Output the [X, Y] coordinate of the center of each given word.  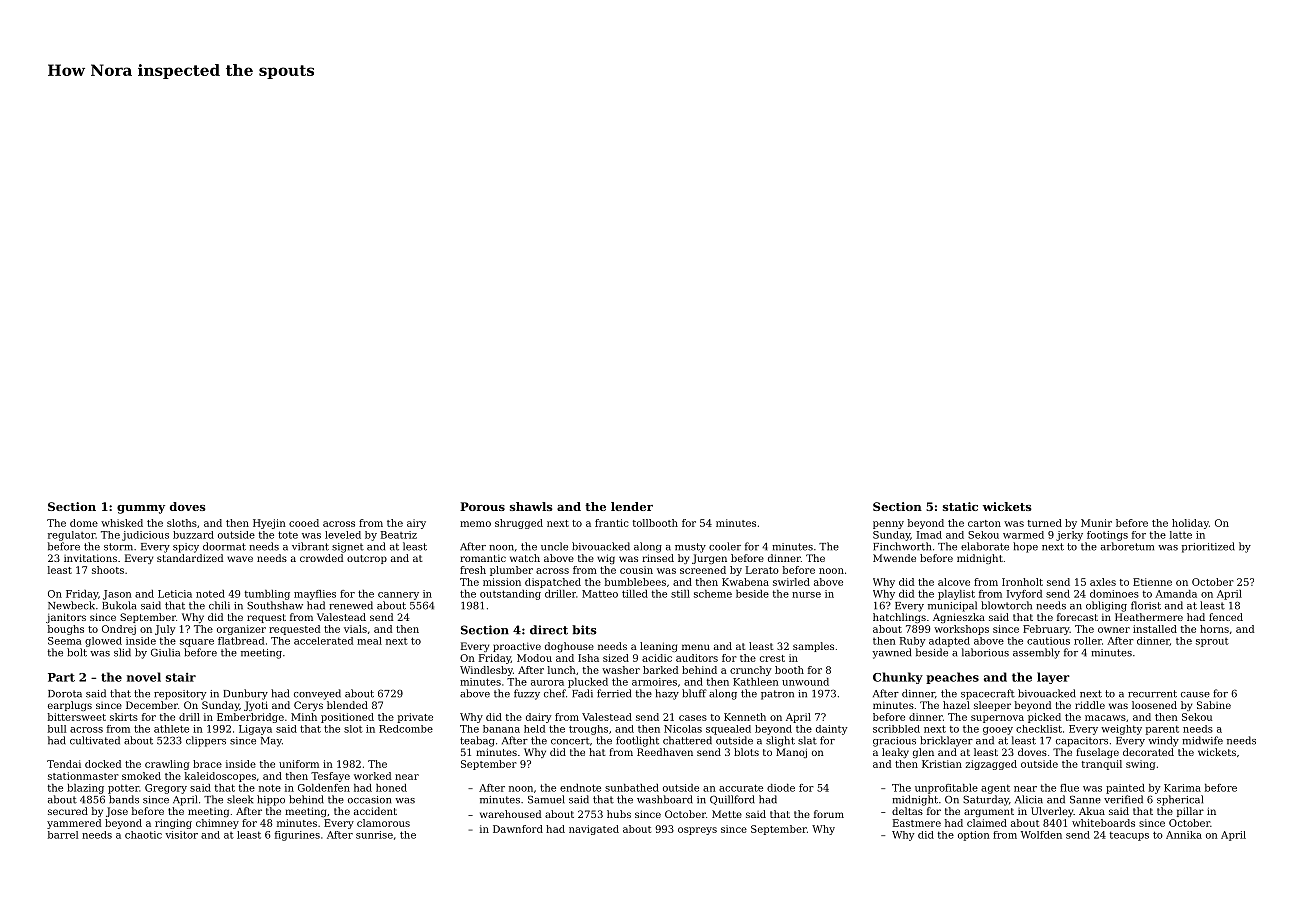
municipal [952, 606]
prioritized [1208, 547]
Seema [65, 641]
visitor [181, 835]
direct [549, 630]
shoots [108, 570]
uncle [554, 546]
